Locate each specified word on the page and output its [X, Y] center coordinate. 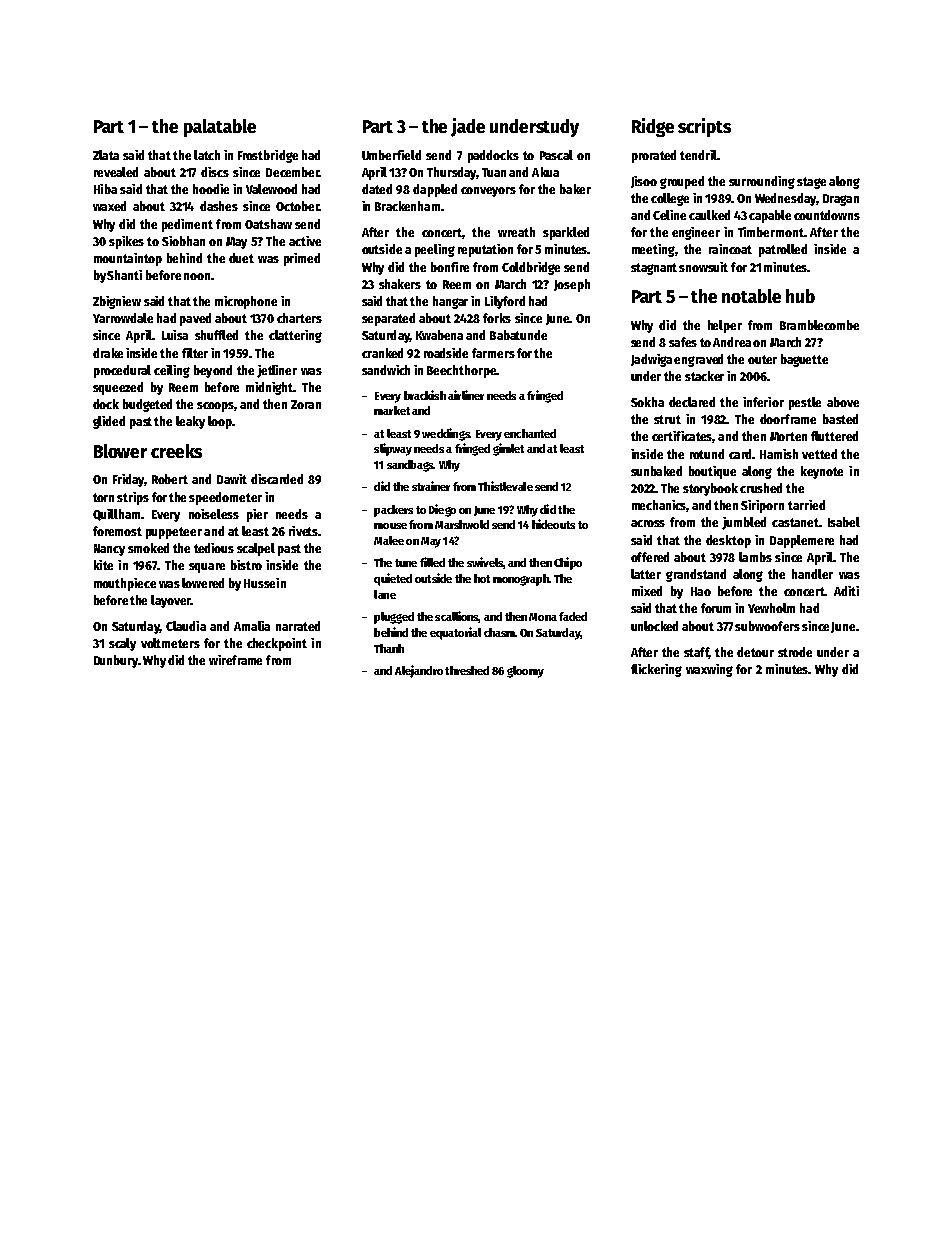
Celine [669, 215]
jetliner [277, 371]
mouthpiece [125, 584]
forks [497, 318]
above [843, 402]
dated [377, 189]
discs [215, 172]
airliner [466, 395]
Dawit [232, 479]
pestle [805, 403]
